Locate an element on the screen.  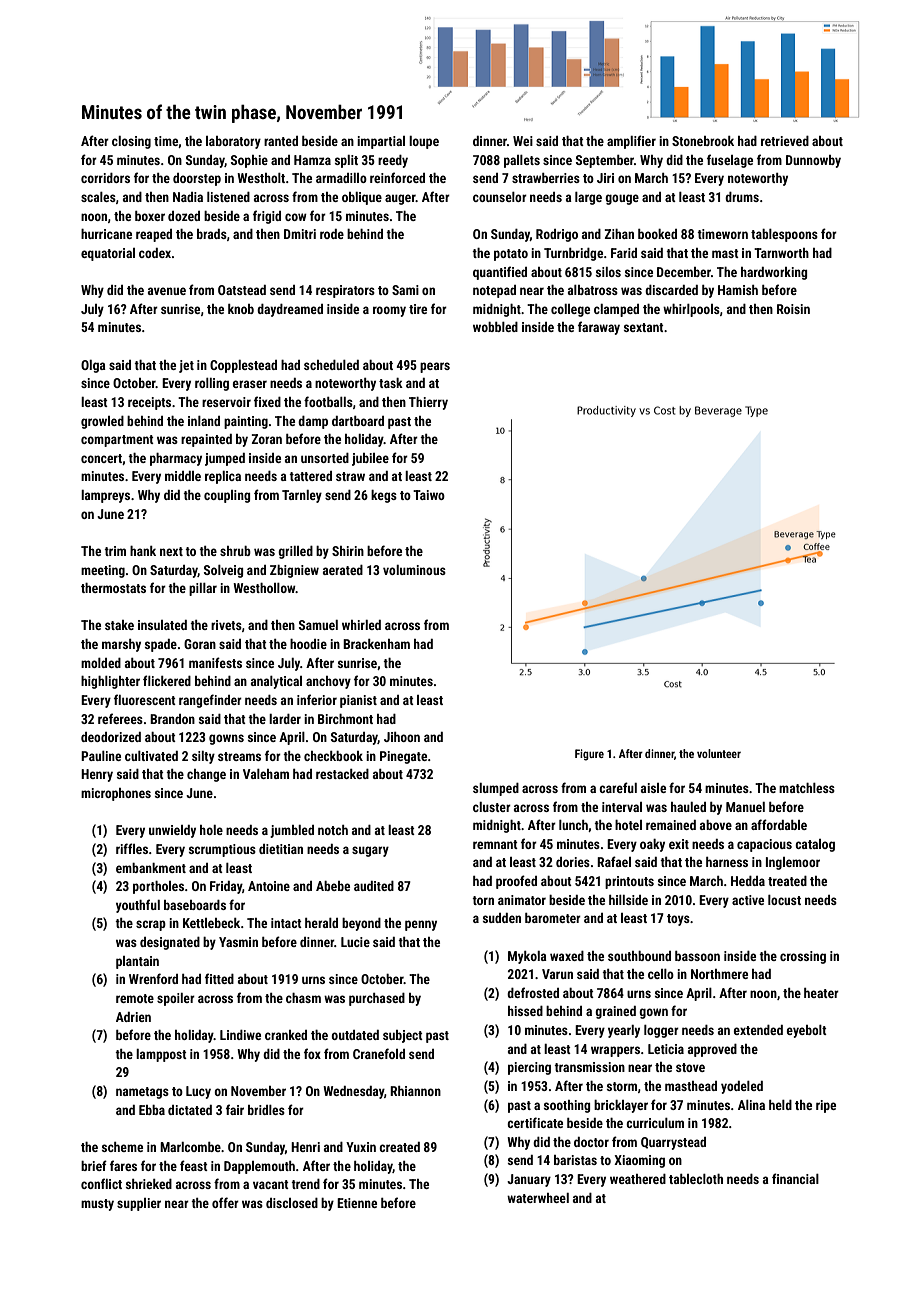
impartial is located at coordinates (381, 142).
